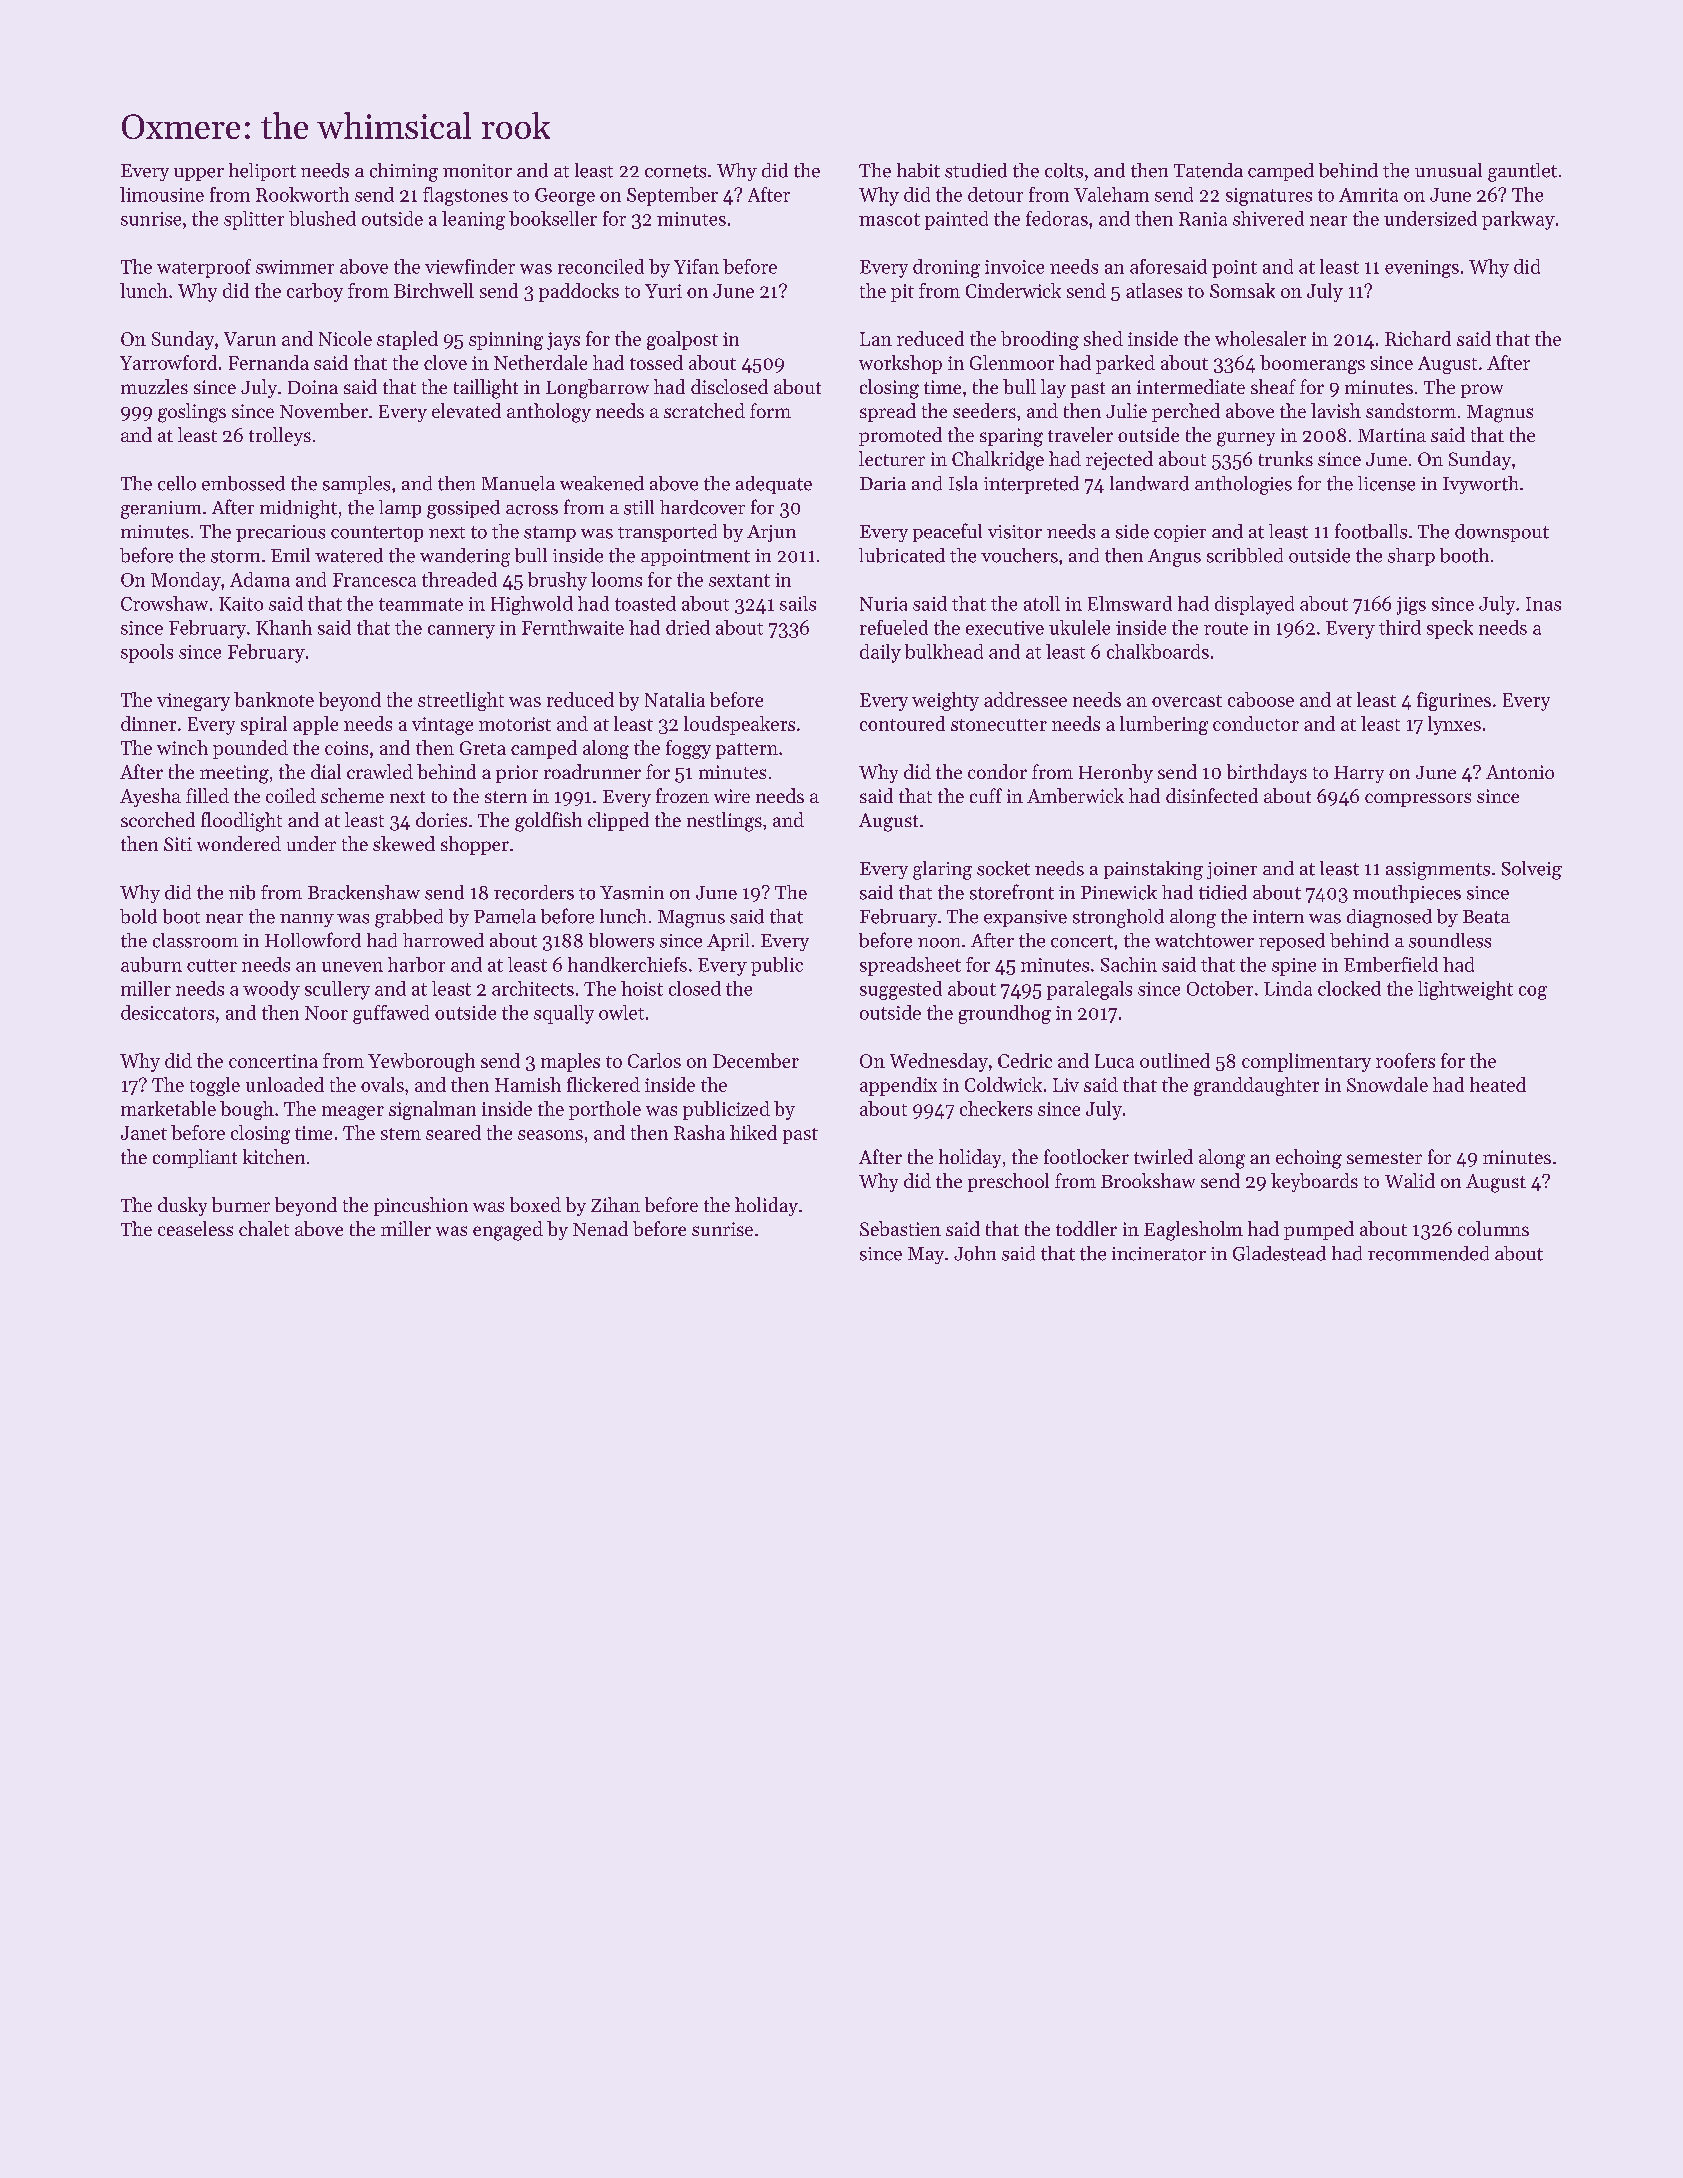  Describe the element at coordinates (461, 701) in the screenshot. I see `streetlight` at that location.
